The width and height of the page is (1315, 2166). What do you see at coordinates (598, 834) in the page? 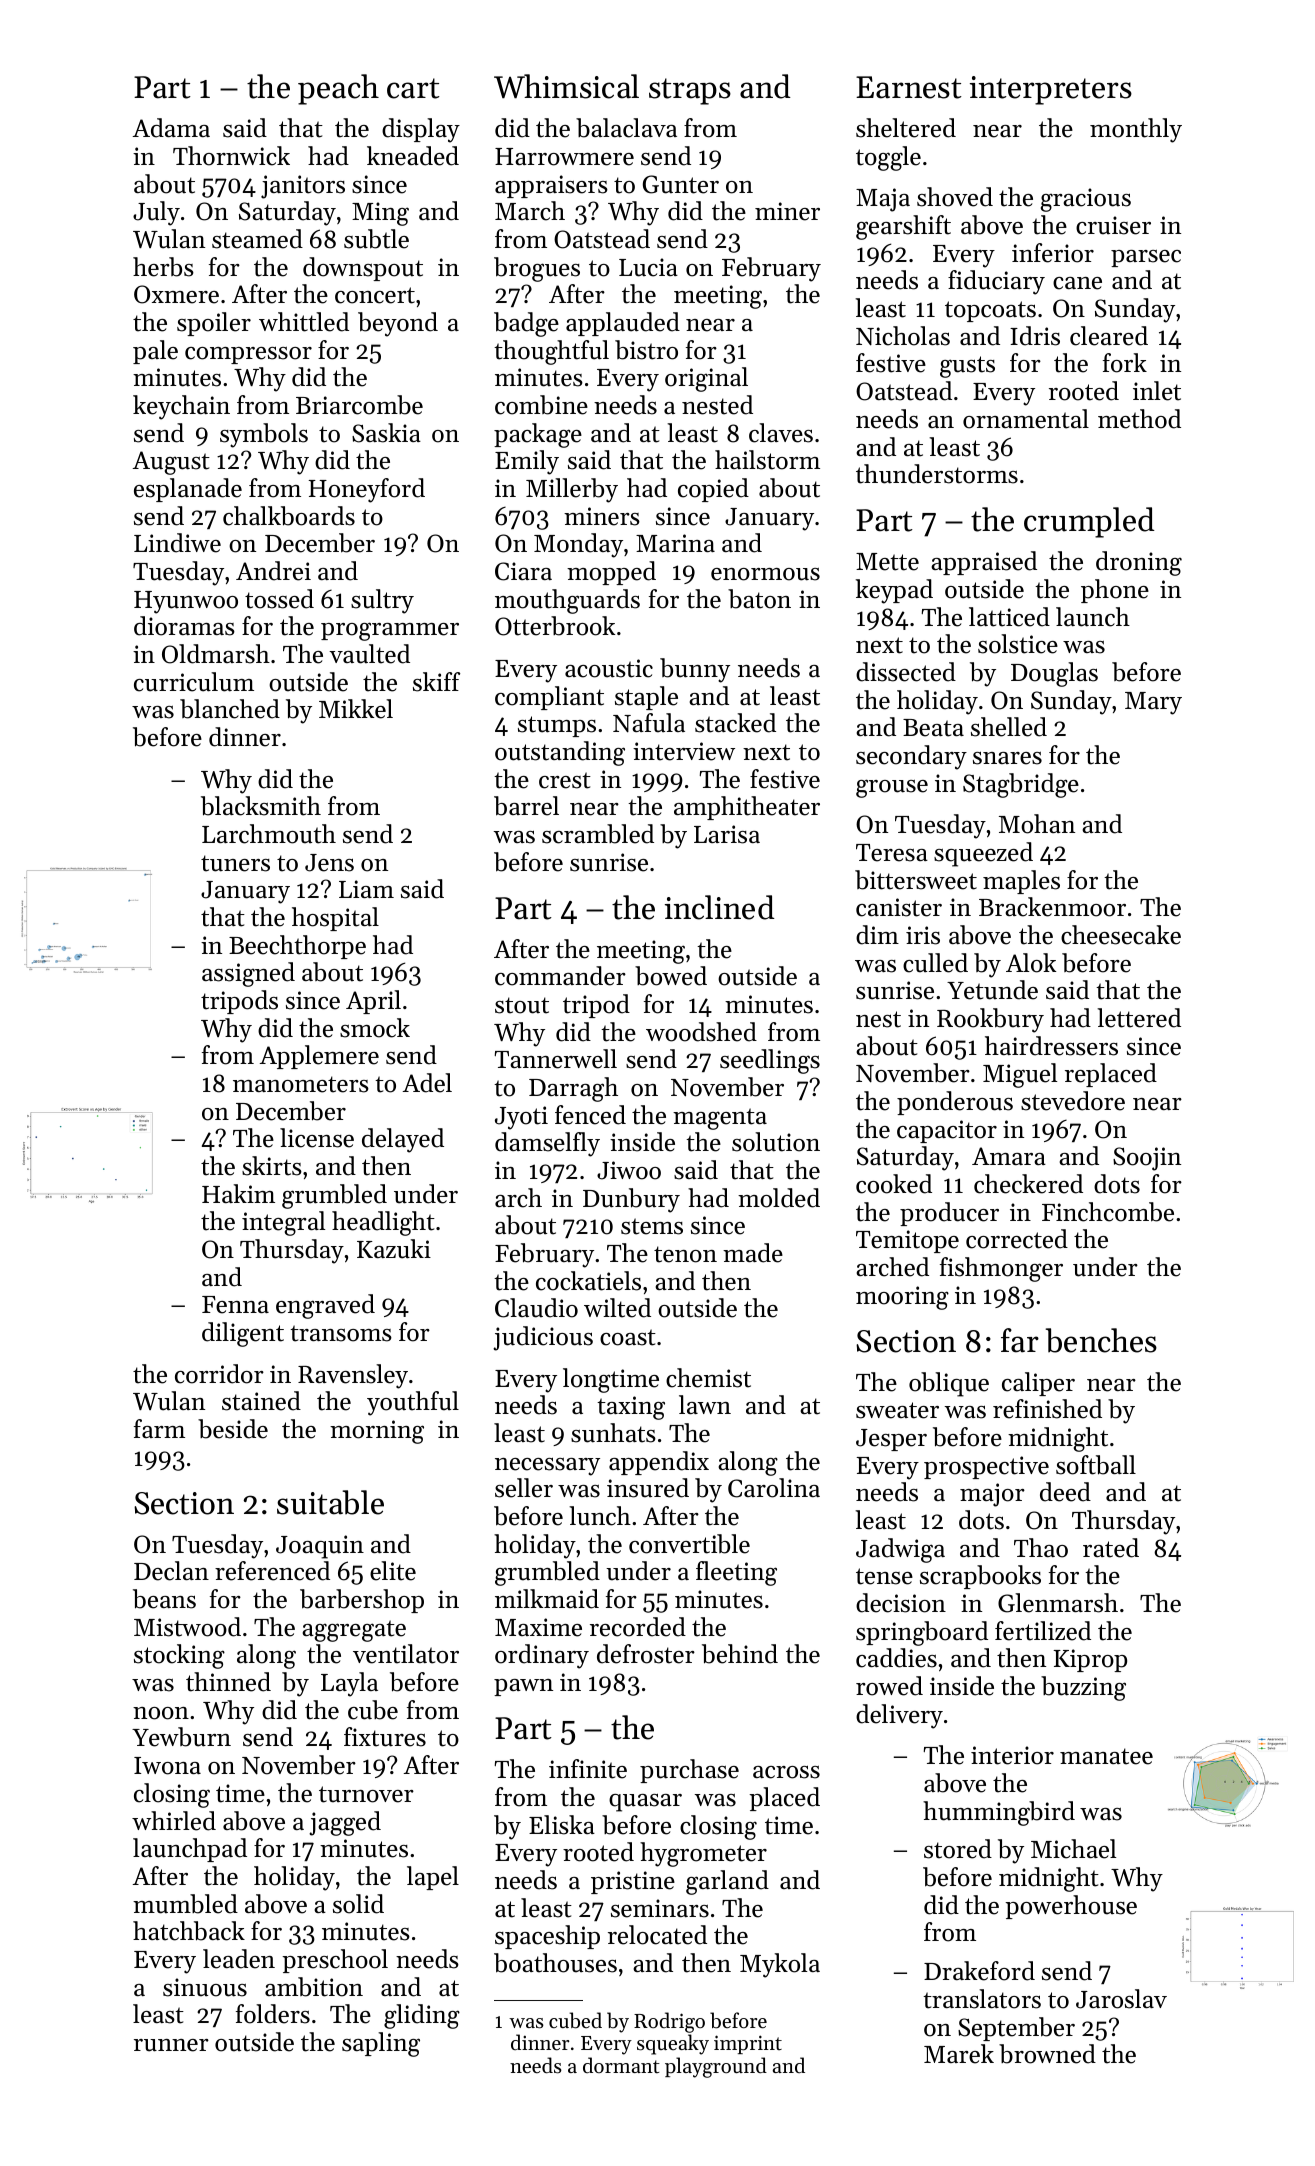
I see `scrambled` at bounding box center [598, 834].
